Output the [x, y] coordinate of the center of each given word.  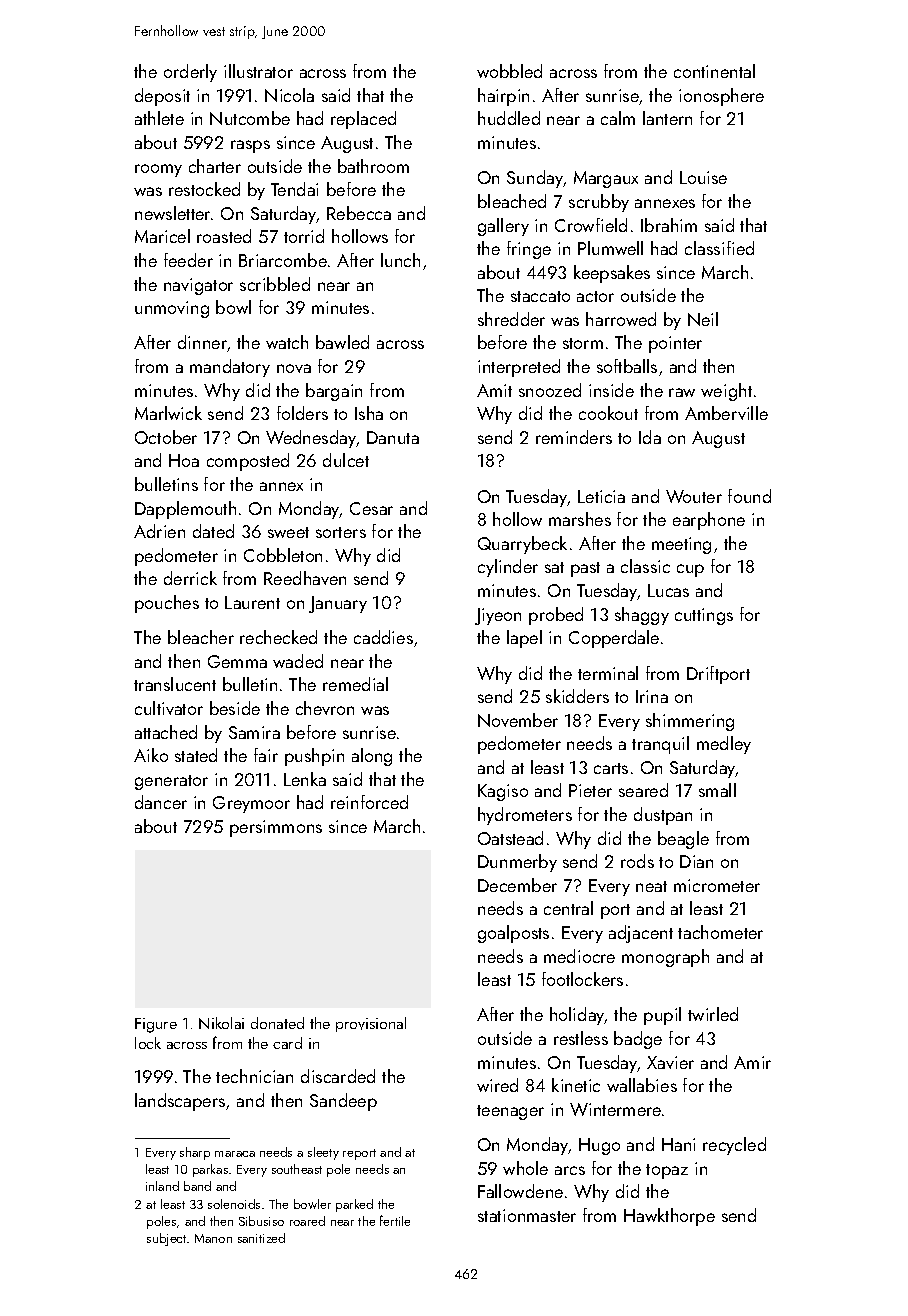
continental [714, 71]
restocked [204, 189]
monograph [665, 958]
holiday [577, 1016]
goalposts [513, 934]
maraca [235, 1154]
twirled [713, 1014]
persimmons [276, 828]
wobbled [509, 71]
